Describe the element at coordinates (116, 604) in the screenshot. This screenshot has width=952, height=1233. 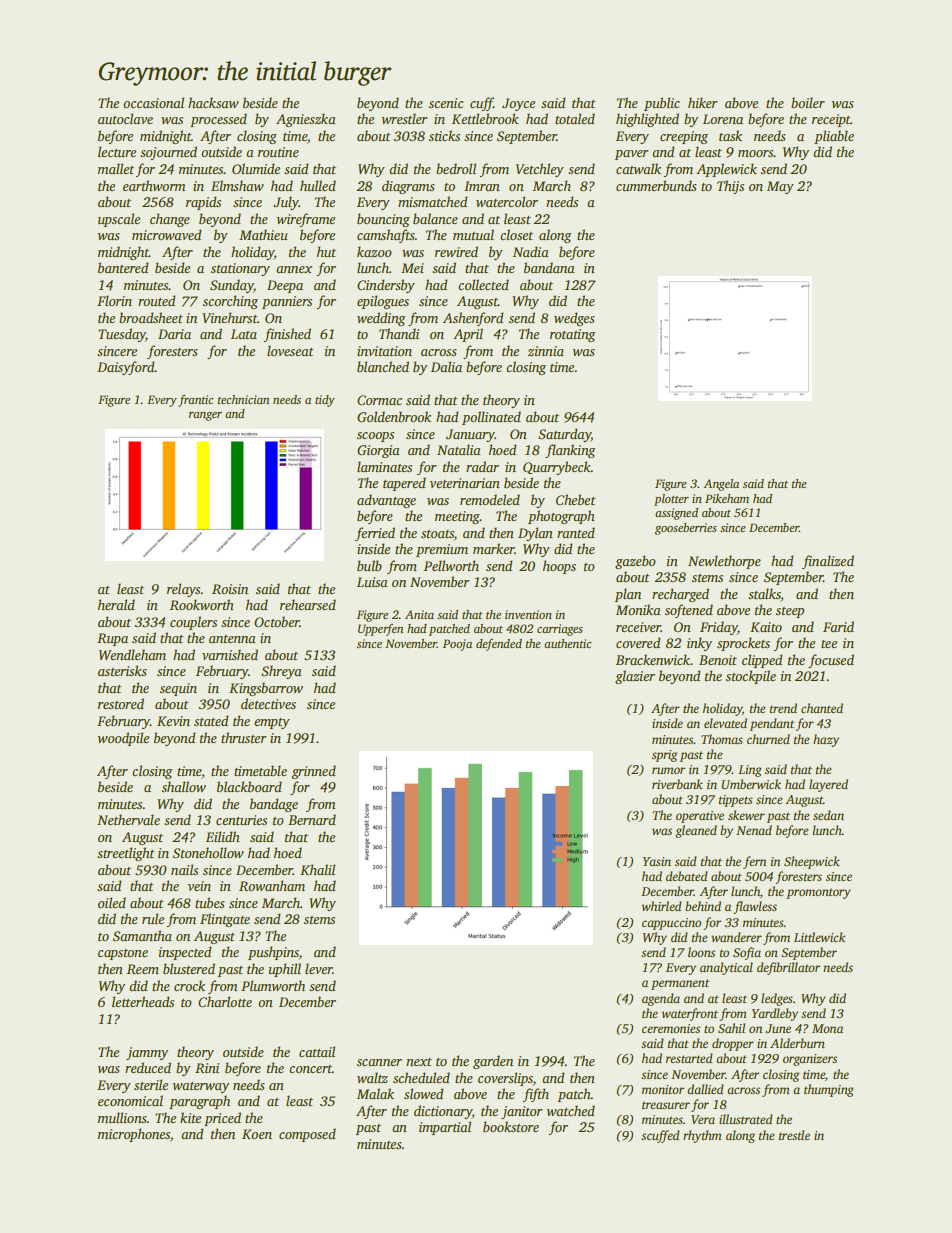
I see `herald` at that location.
